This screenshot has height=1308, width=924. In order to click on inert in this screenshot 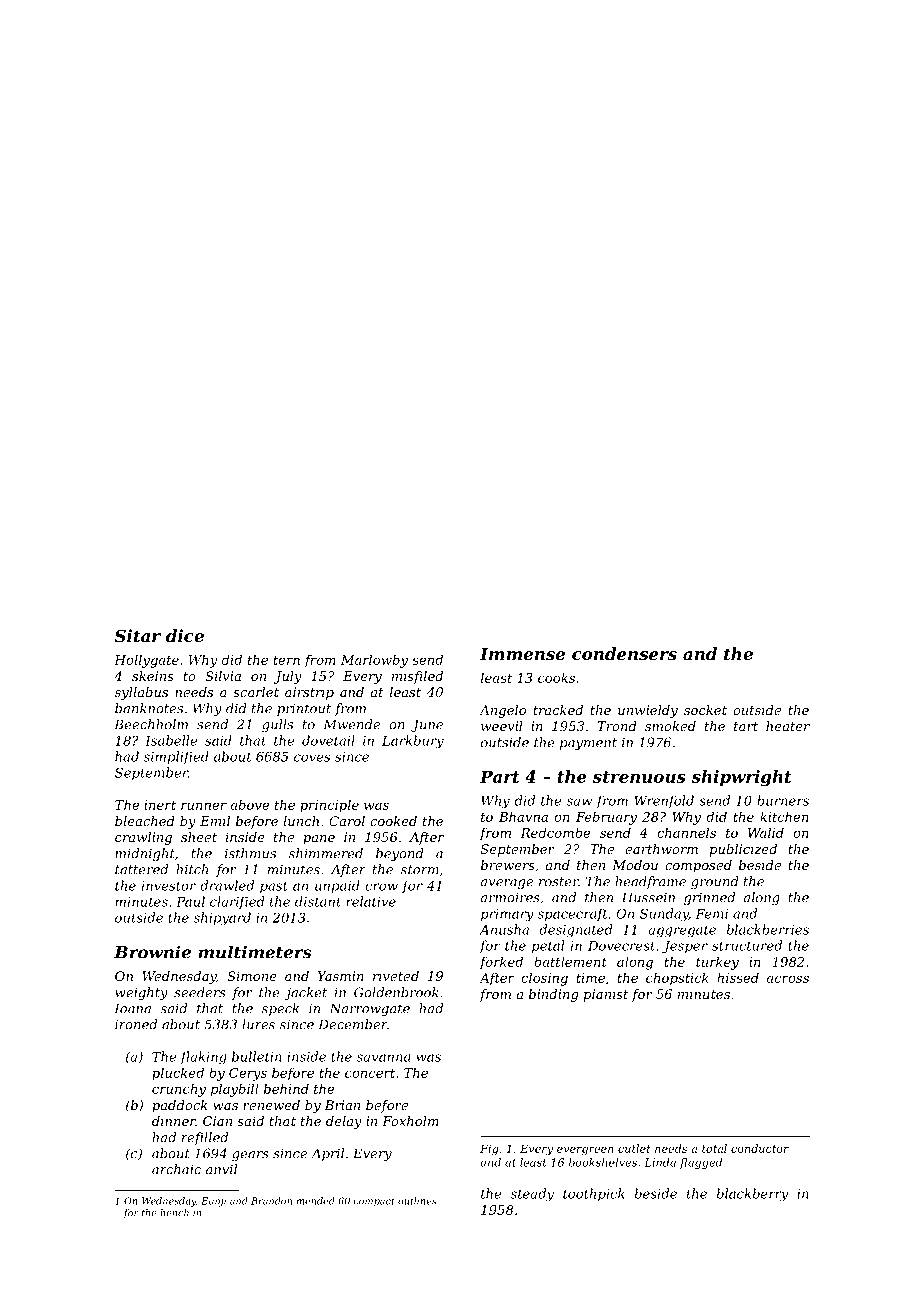, I will do `click(160, 805)`.
